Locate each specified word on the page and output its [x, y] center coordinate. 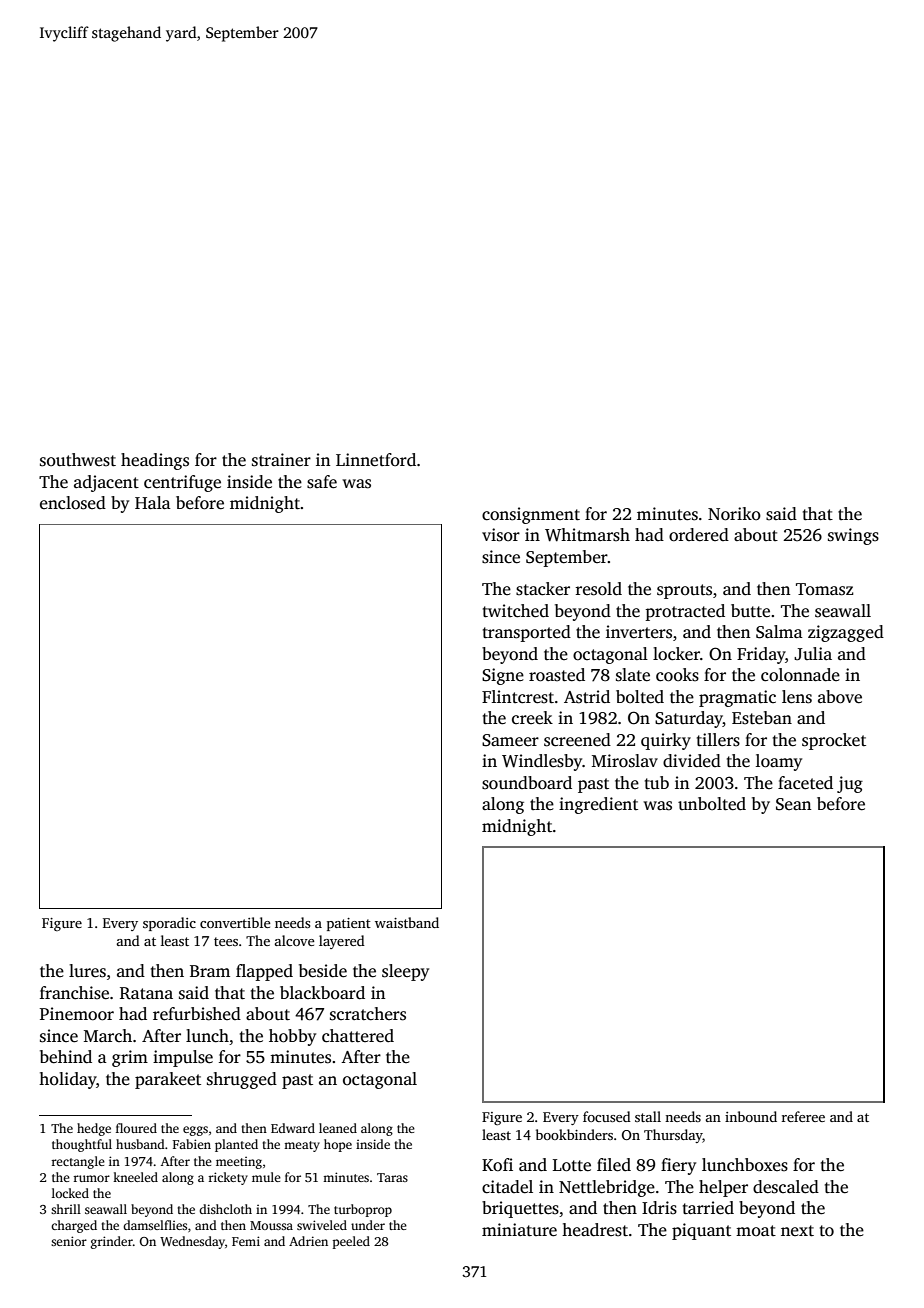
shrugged [242, 1080]
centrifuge [182, 483]
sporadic [169, 924]
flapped [264, 972]
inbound [751, 1116]
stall [648, 1116]
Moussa [271, 1225]
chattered [358, 1036]
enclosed [73, 503]
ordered [699, 535]
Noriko [734, 514]
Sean [793, 804]
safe [322, 482]
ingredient [598, 805]
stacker [543, 589]
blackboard [322, 993]
